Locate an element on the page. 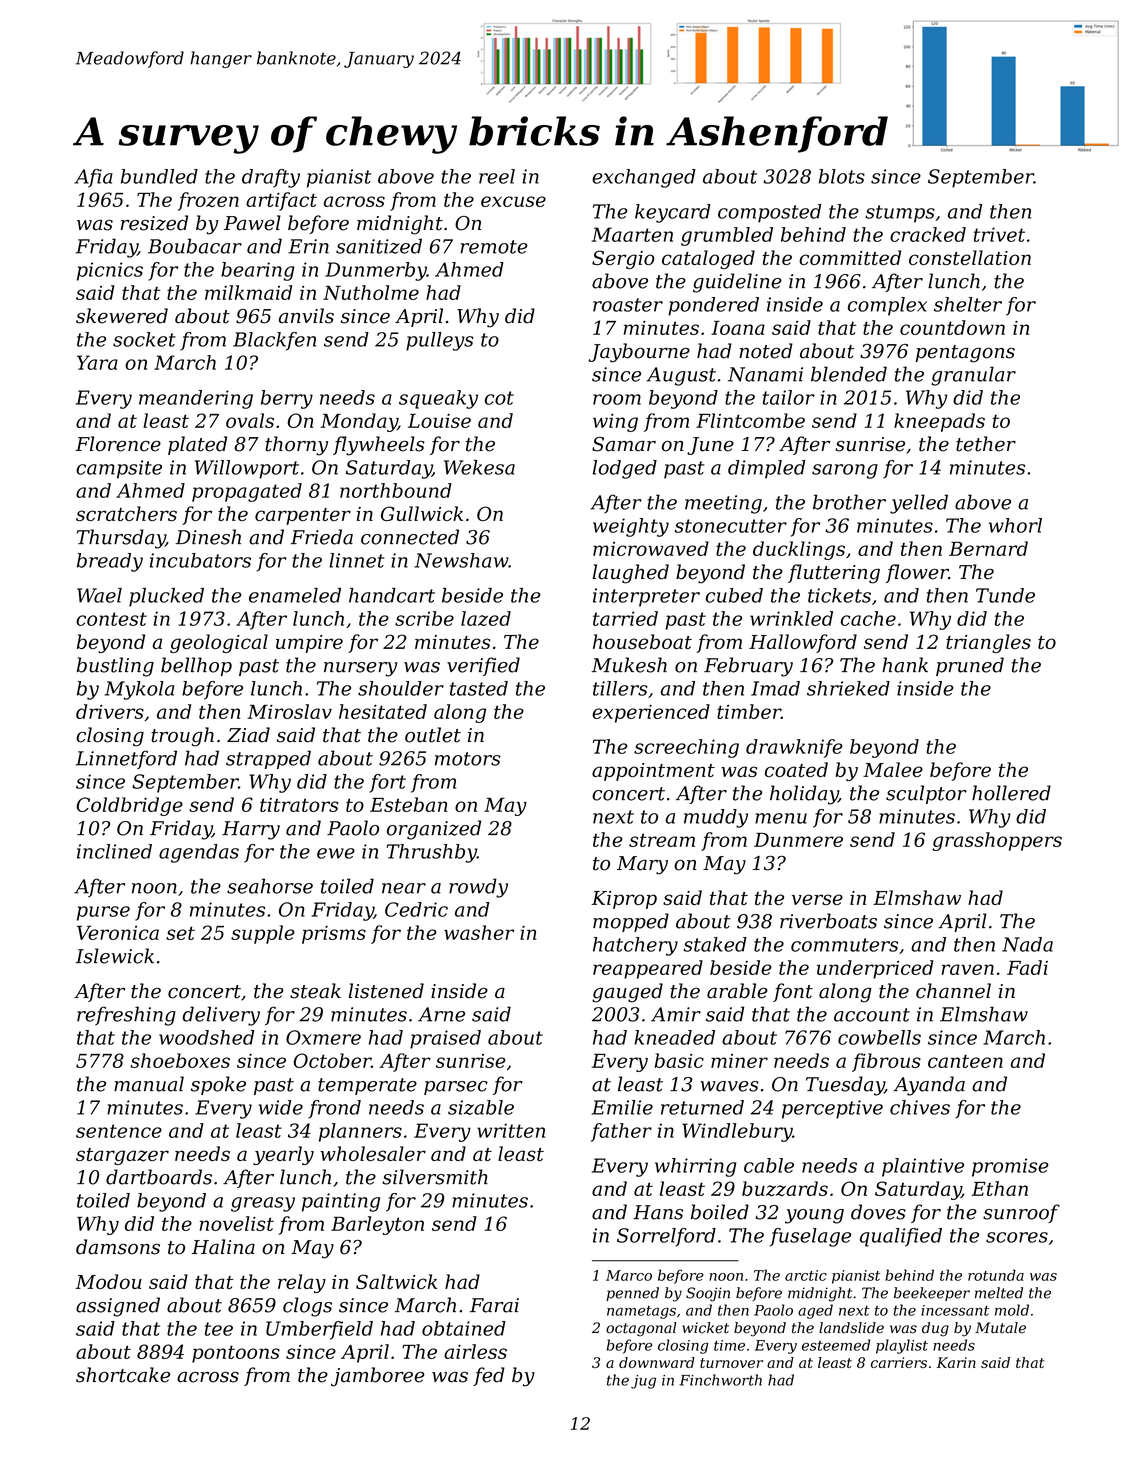 The image size is (1139, 1474). dimpled is located at coordinates (766, 469).
